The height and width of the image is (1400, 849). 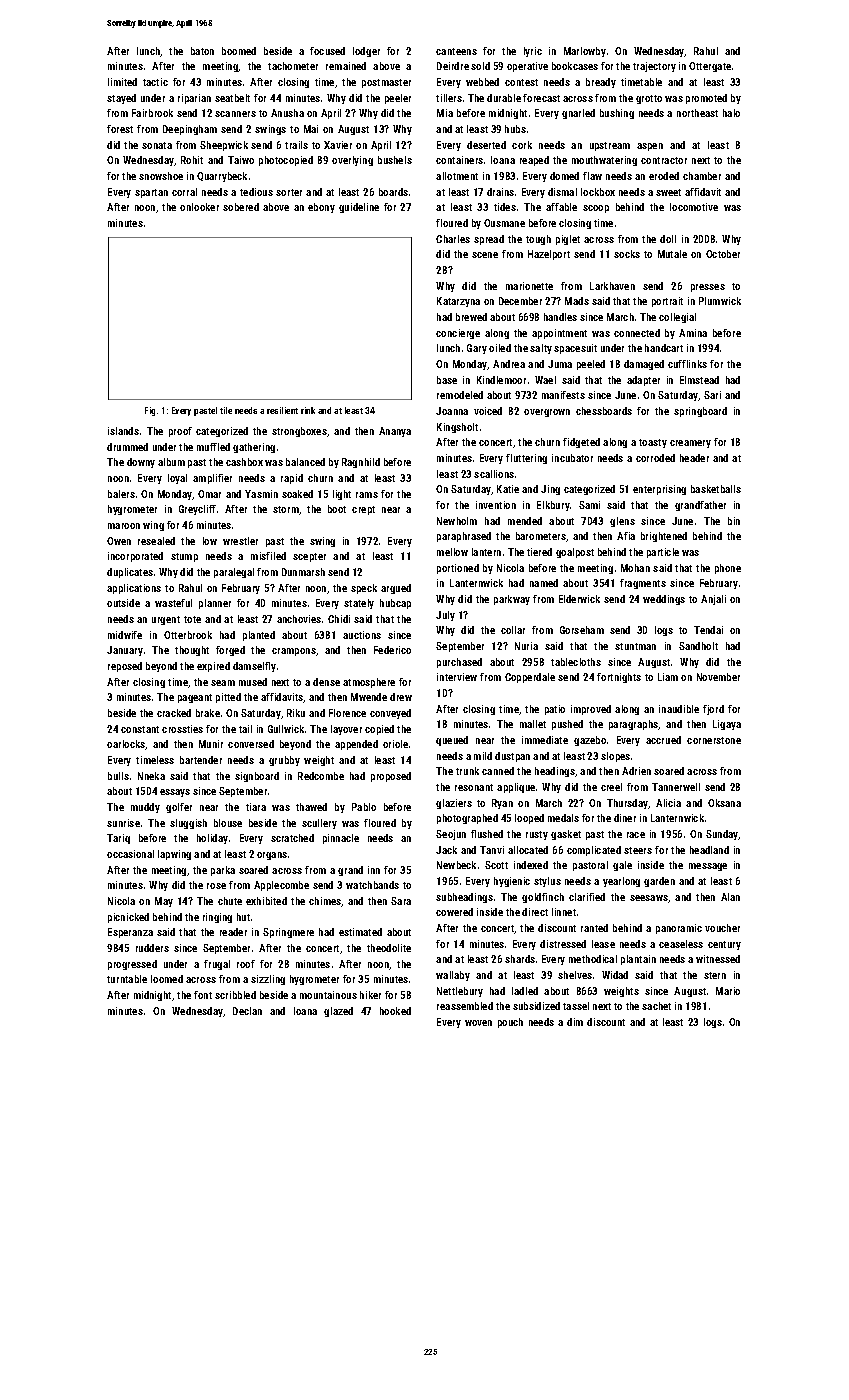 What do you see at coordinates (395, 160) in the image?
I see `bushels` at bounding box center [395, 160].
